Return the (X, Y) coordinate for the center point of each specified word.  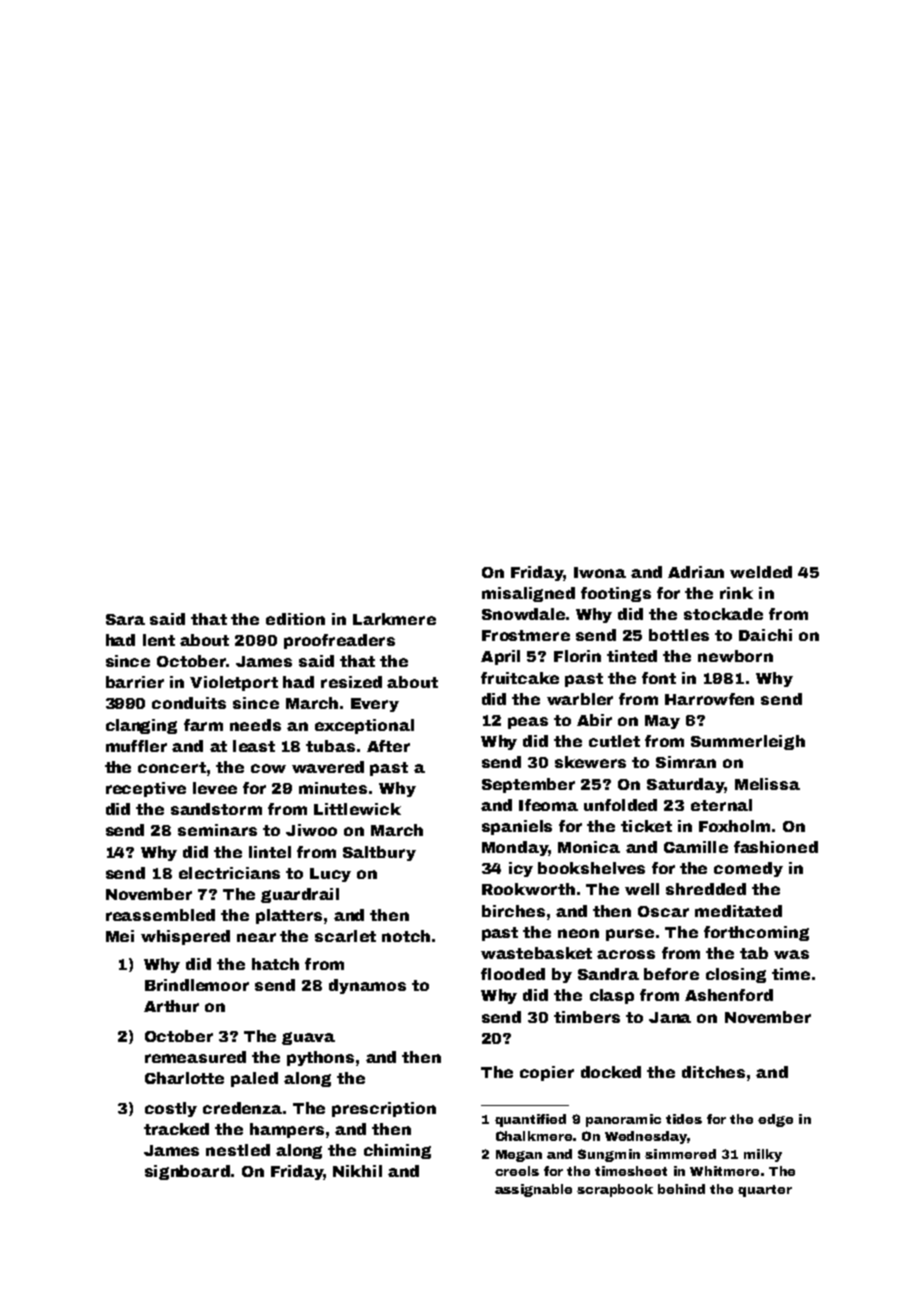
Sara (125, 619)
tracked (176, 1129)
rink (736, 593)
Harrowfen (709, 699)
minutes (333, 788)
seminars (217, 830)
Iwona (600, 572)
